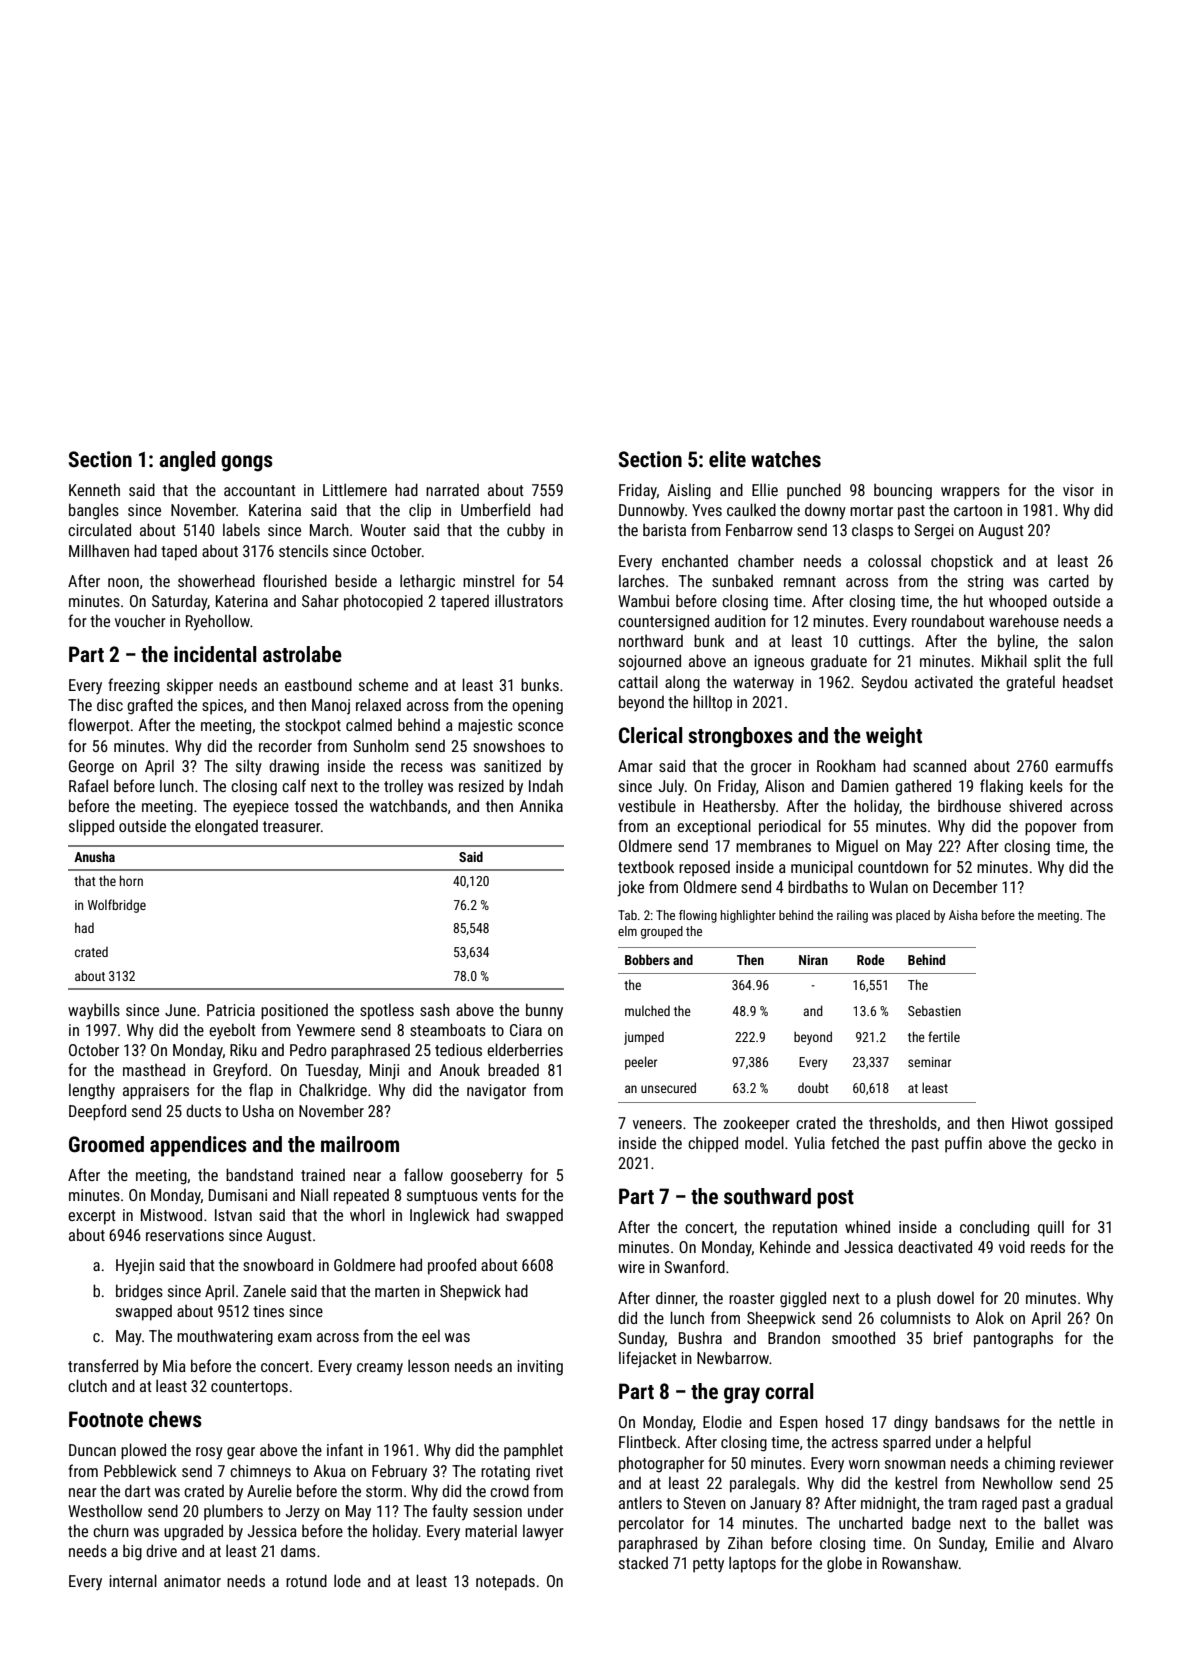 This screenshot has width=1182, height=1672. What do you see at coordinates (973, 600) in the screenshot?
I see `hut` at bounding box center [973, 600].
